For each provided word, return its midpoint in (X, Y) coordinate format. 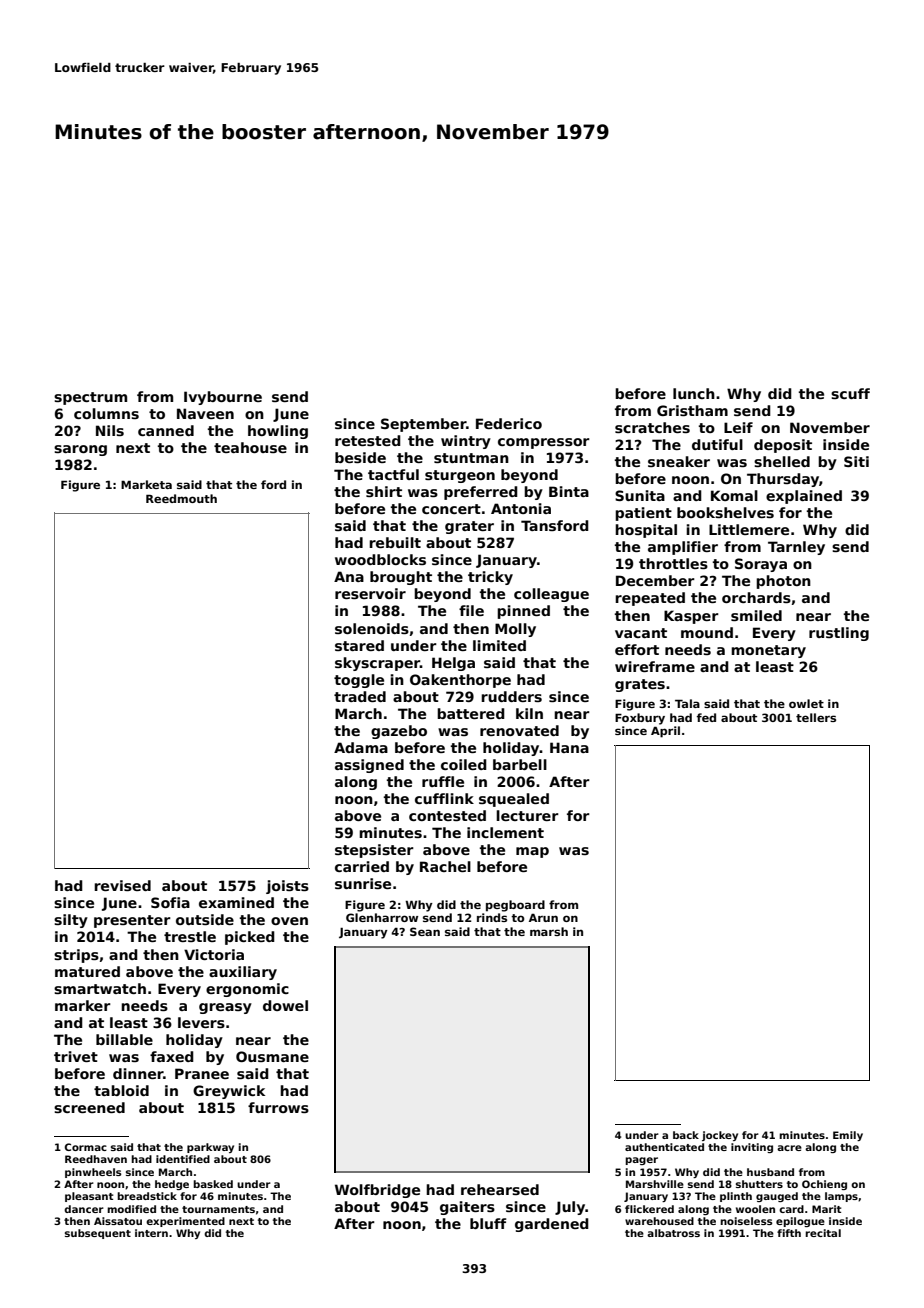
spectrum (90, 398)
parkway (210, 1148)
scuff (850, 393)
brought (401, 578)
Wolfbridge (377, 1191)
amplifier (683, 548)
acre (789, 1148)
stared (359, 645)
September (423, 425)
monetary (768, 651)
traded (360, 696)
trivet (76, 1056)
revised (122, 885)
